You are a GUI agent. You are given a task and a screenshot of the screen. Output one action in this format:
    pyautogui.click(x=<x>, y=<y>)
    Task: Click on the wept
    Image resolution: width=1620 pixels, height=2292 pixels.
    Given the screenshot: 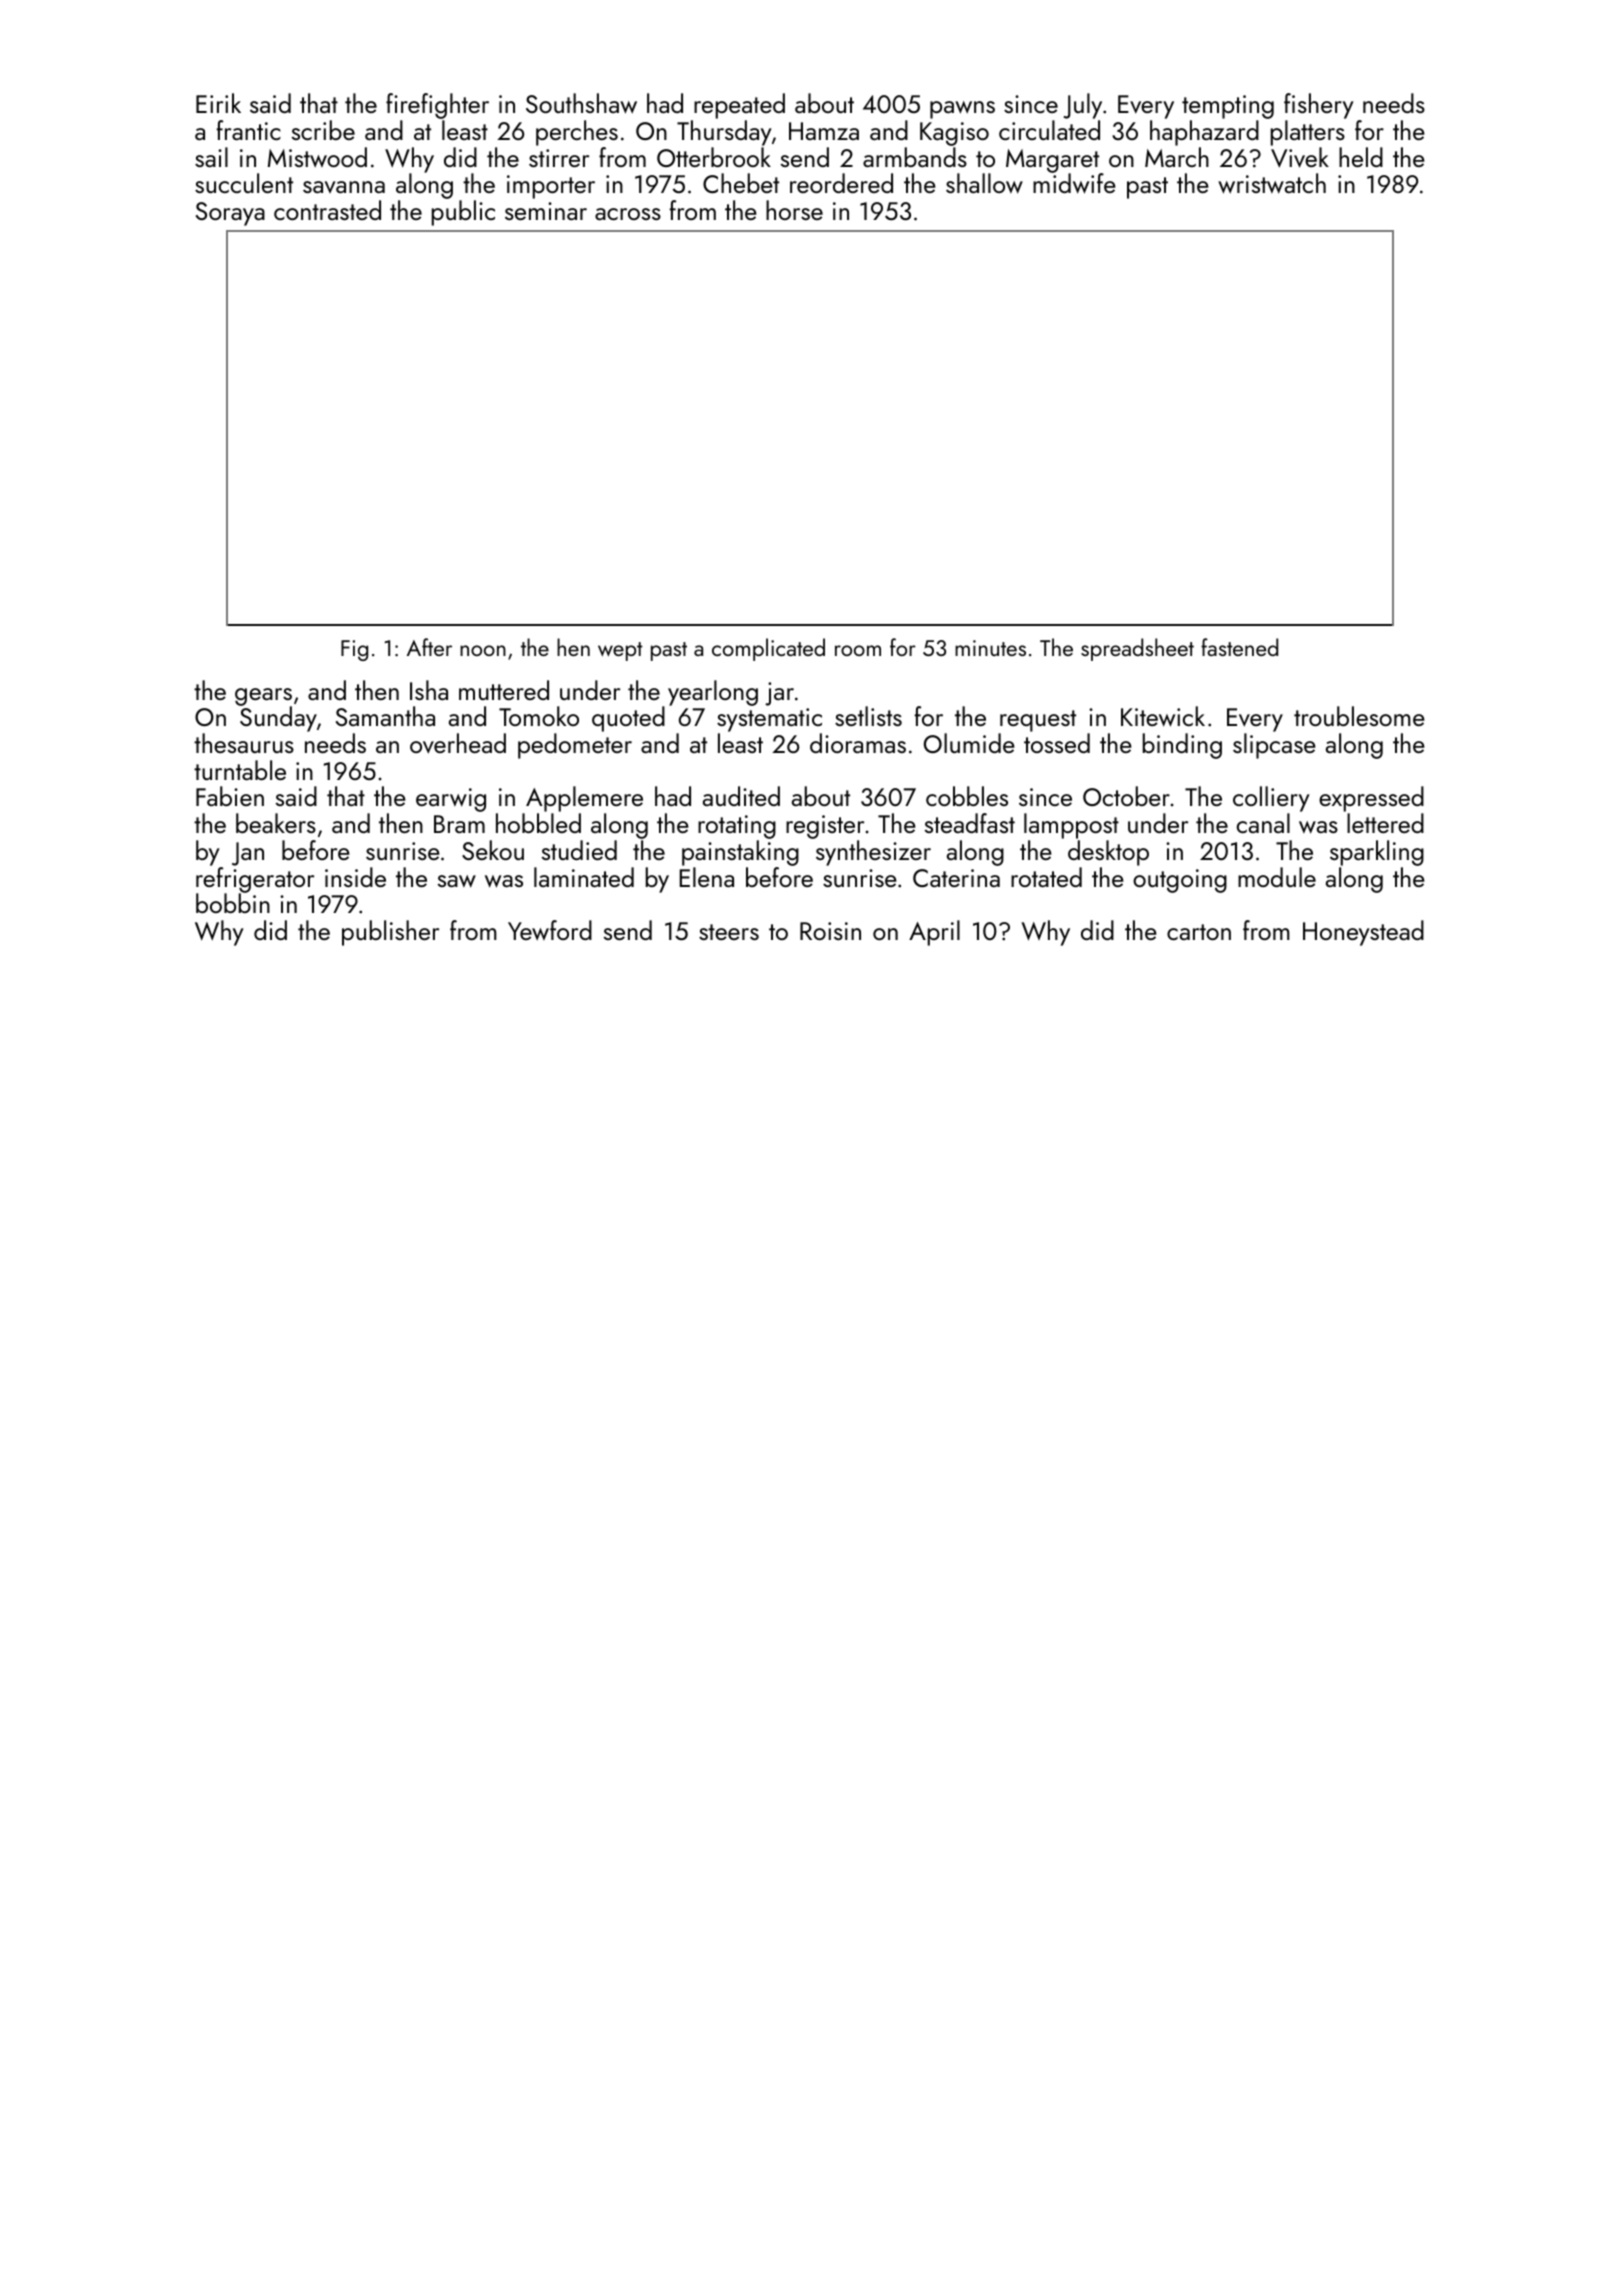 What is the action you would take?
    pyautogui.click(x=620, y=651)
